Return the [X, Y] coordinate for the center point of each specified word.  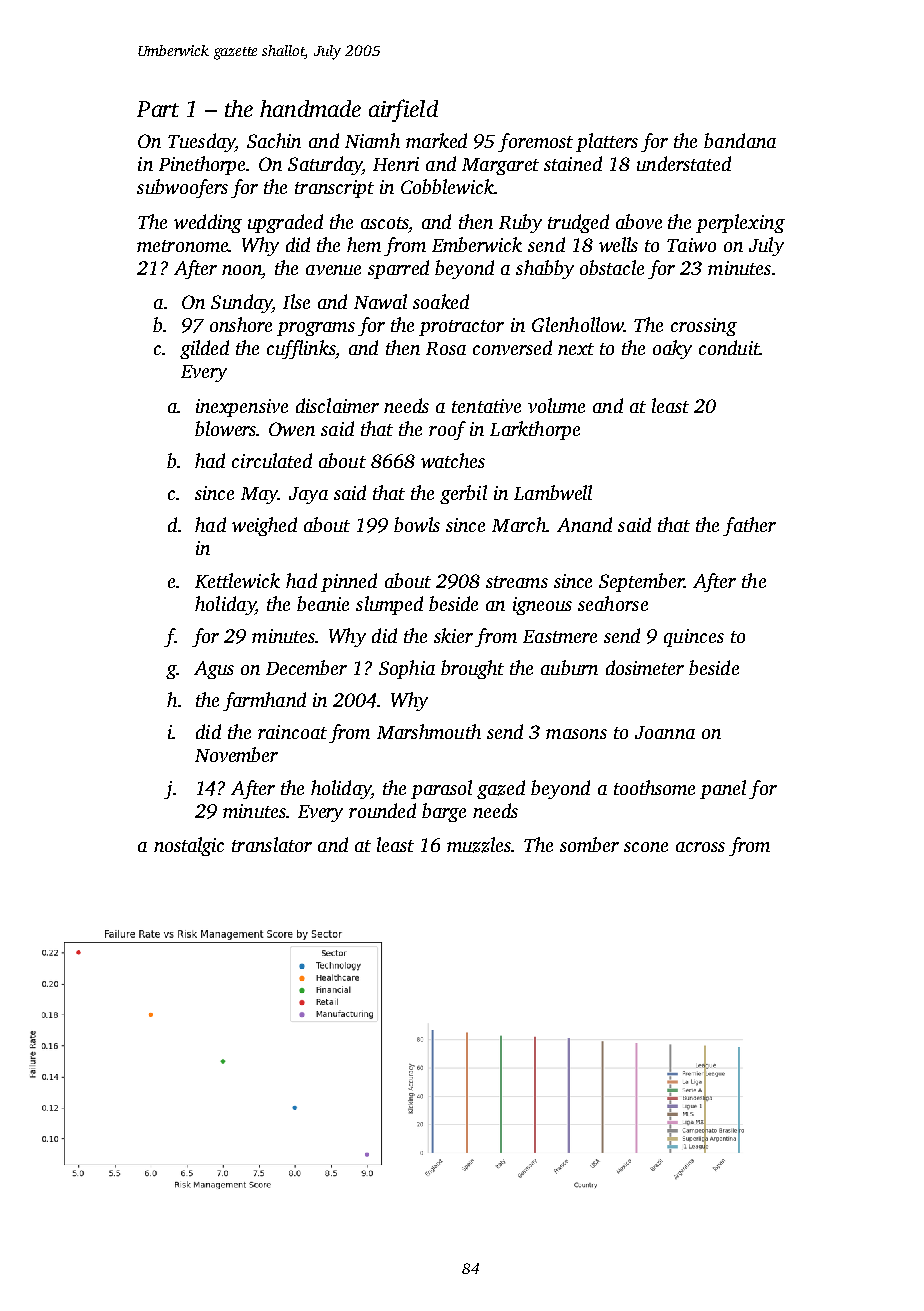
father [749, 526]
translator [272, 844]
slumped [389, 605]
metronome [183, 246]
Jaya [308, 495]
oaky [672, 349]
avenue [333, 270]
